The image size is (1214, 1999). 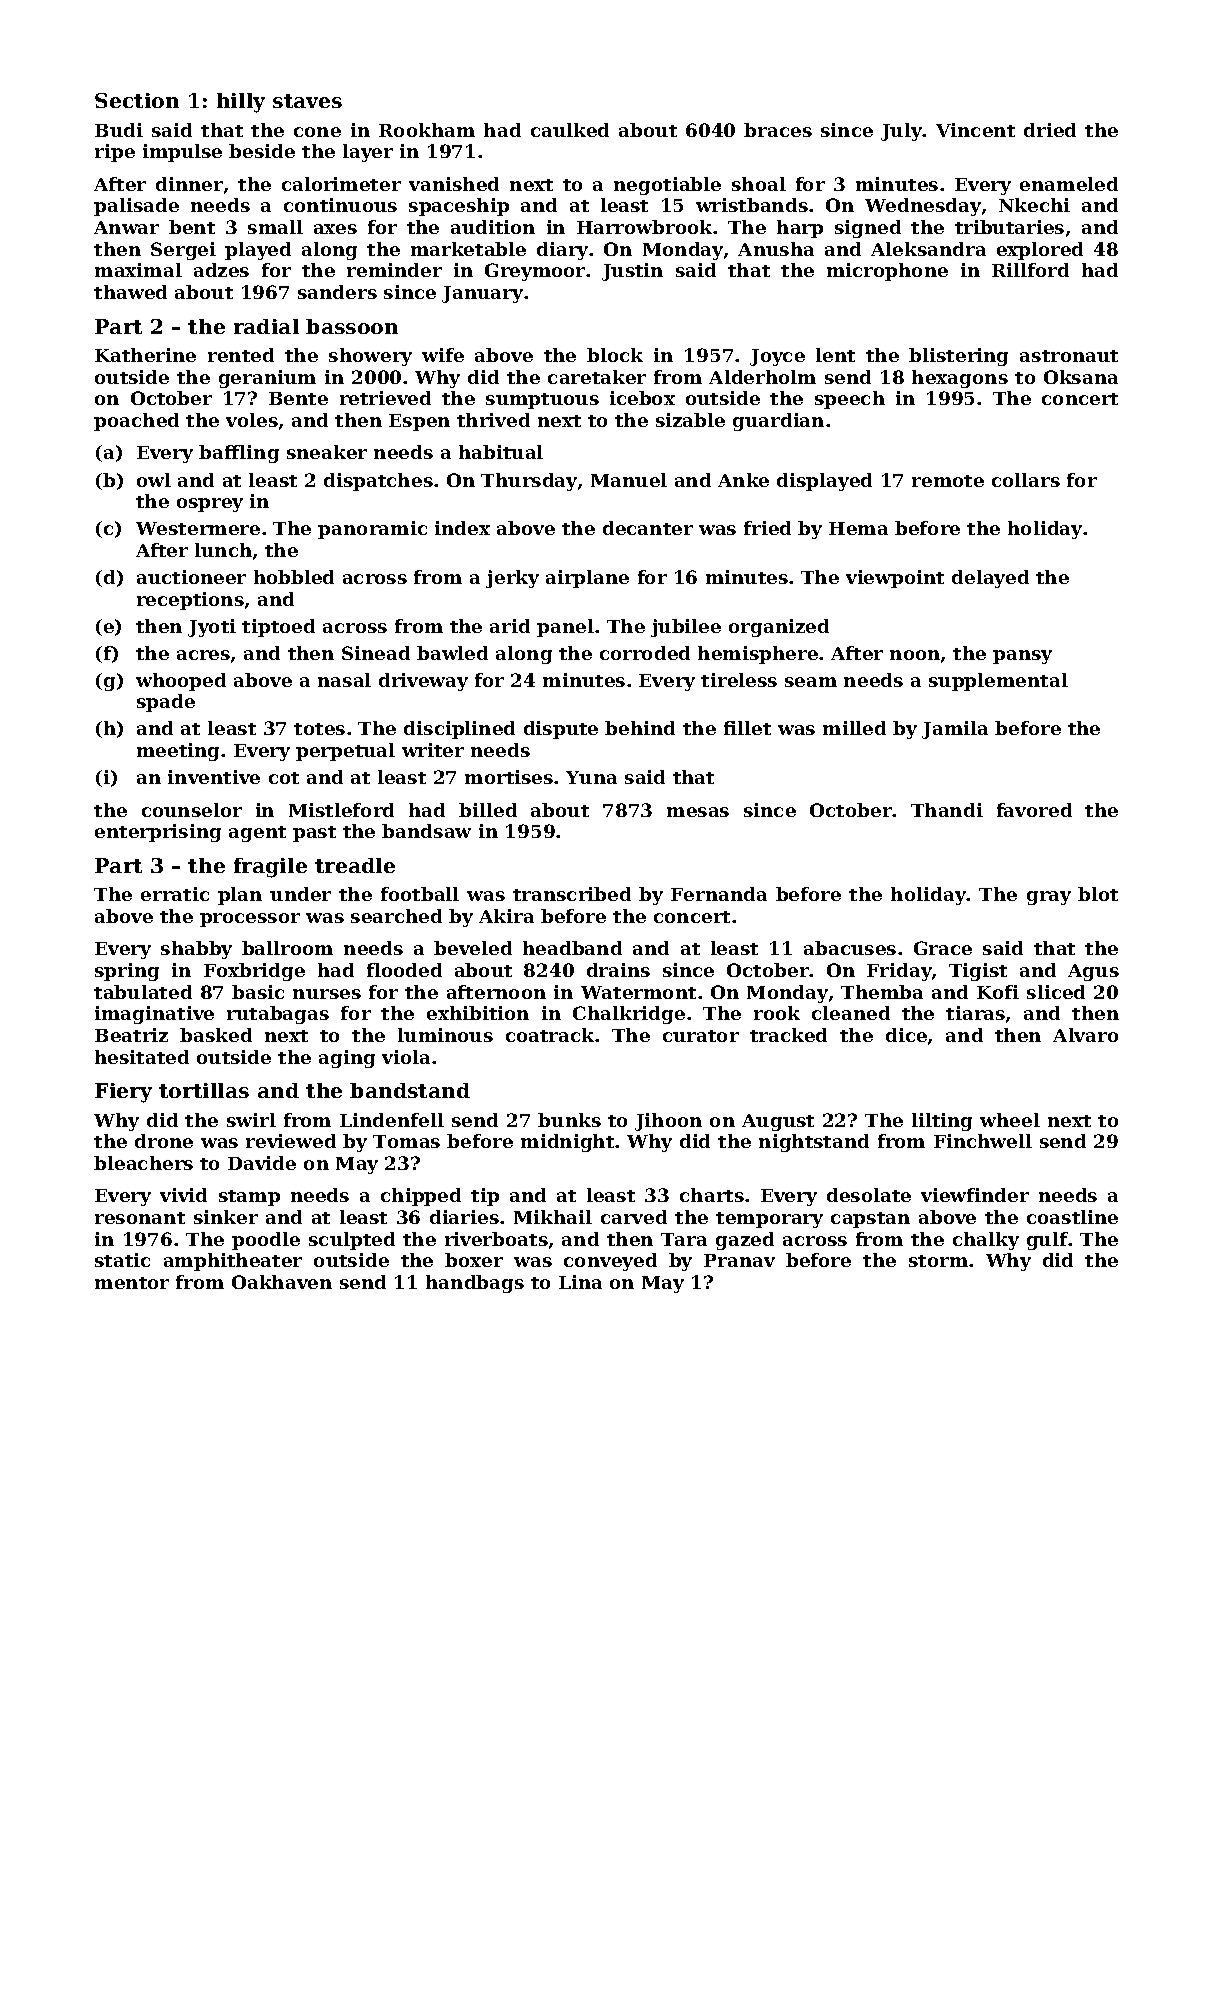 I want to click on icebox, so click(x=642, y=398).
